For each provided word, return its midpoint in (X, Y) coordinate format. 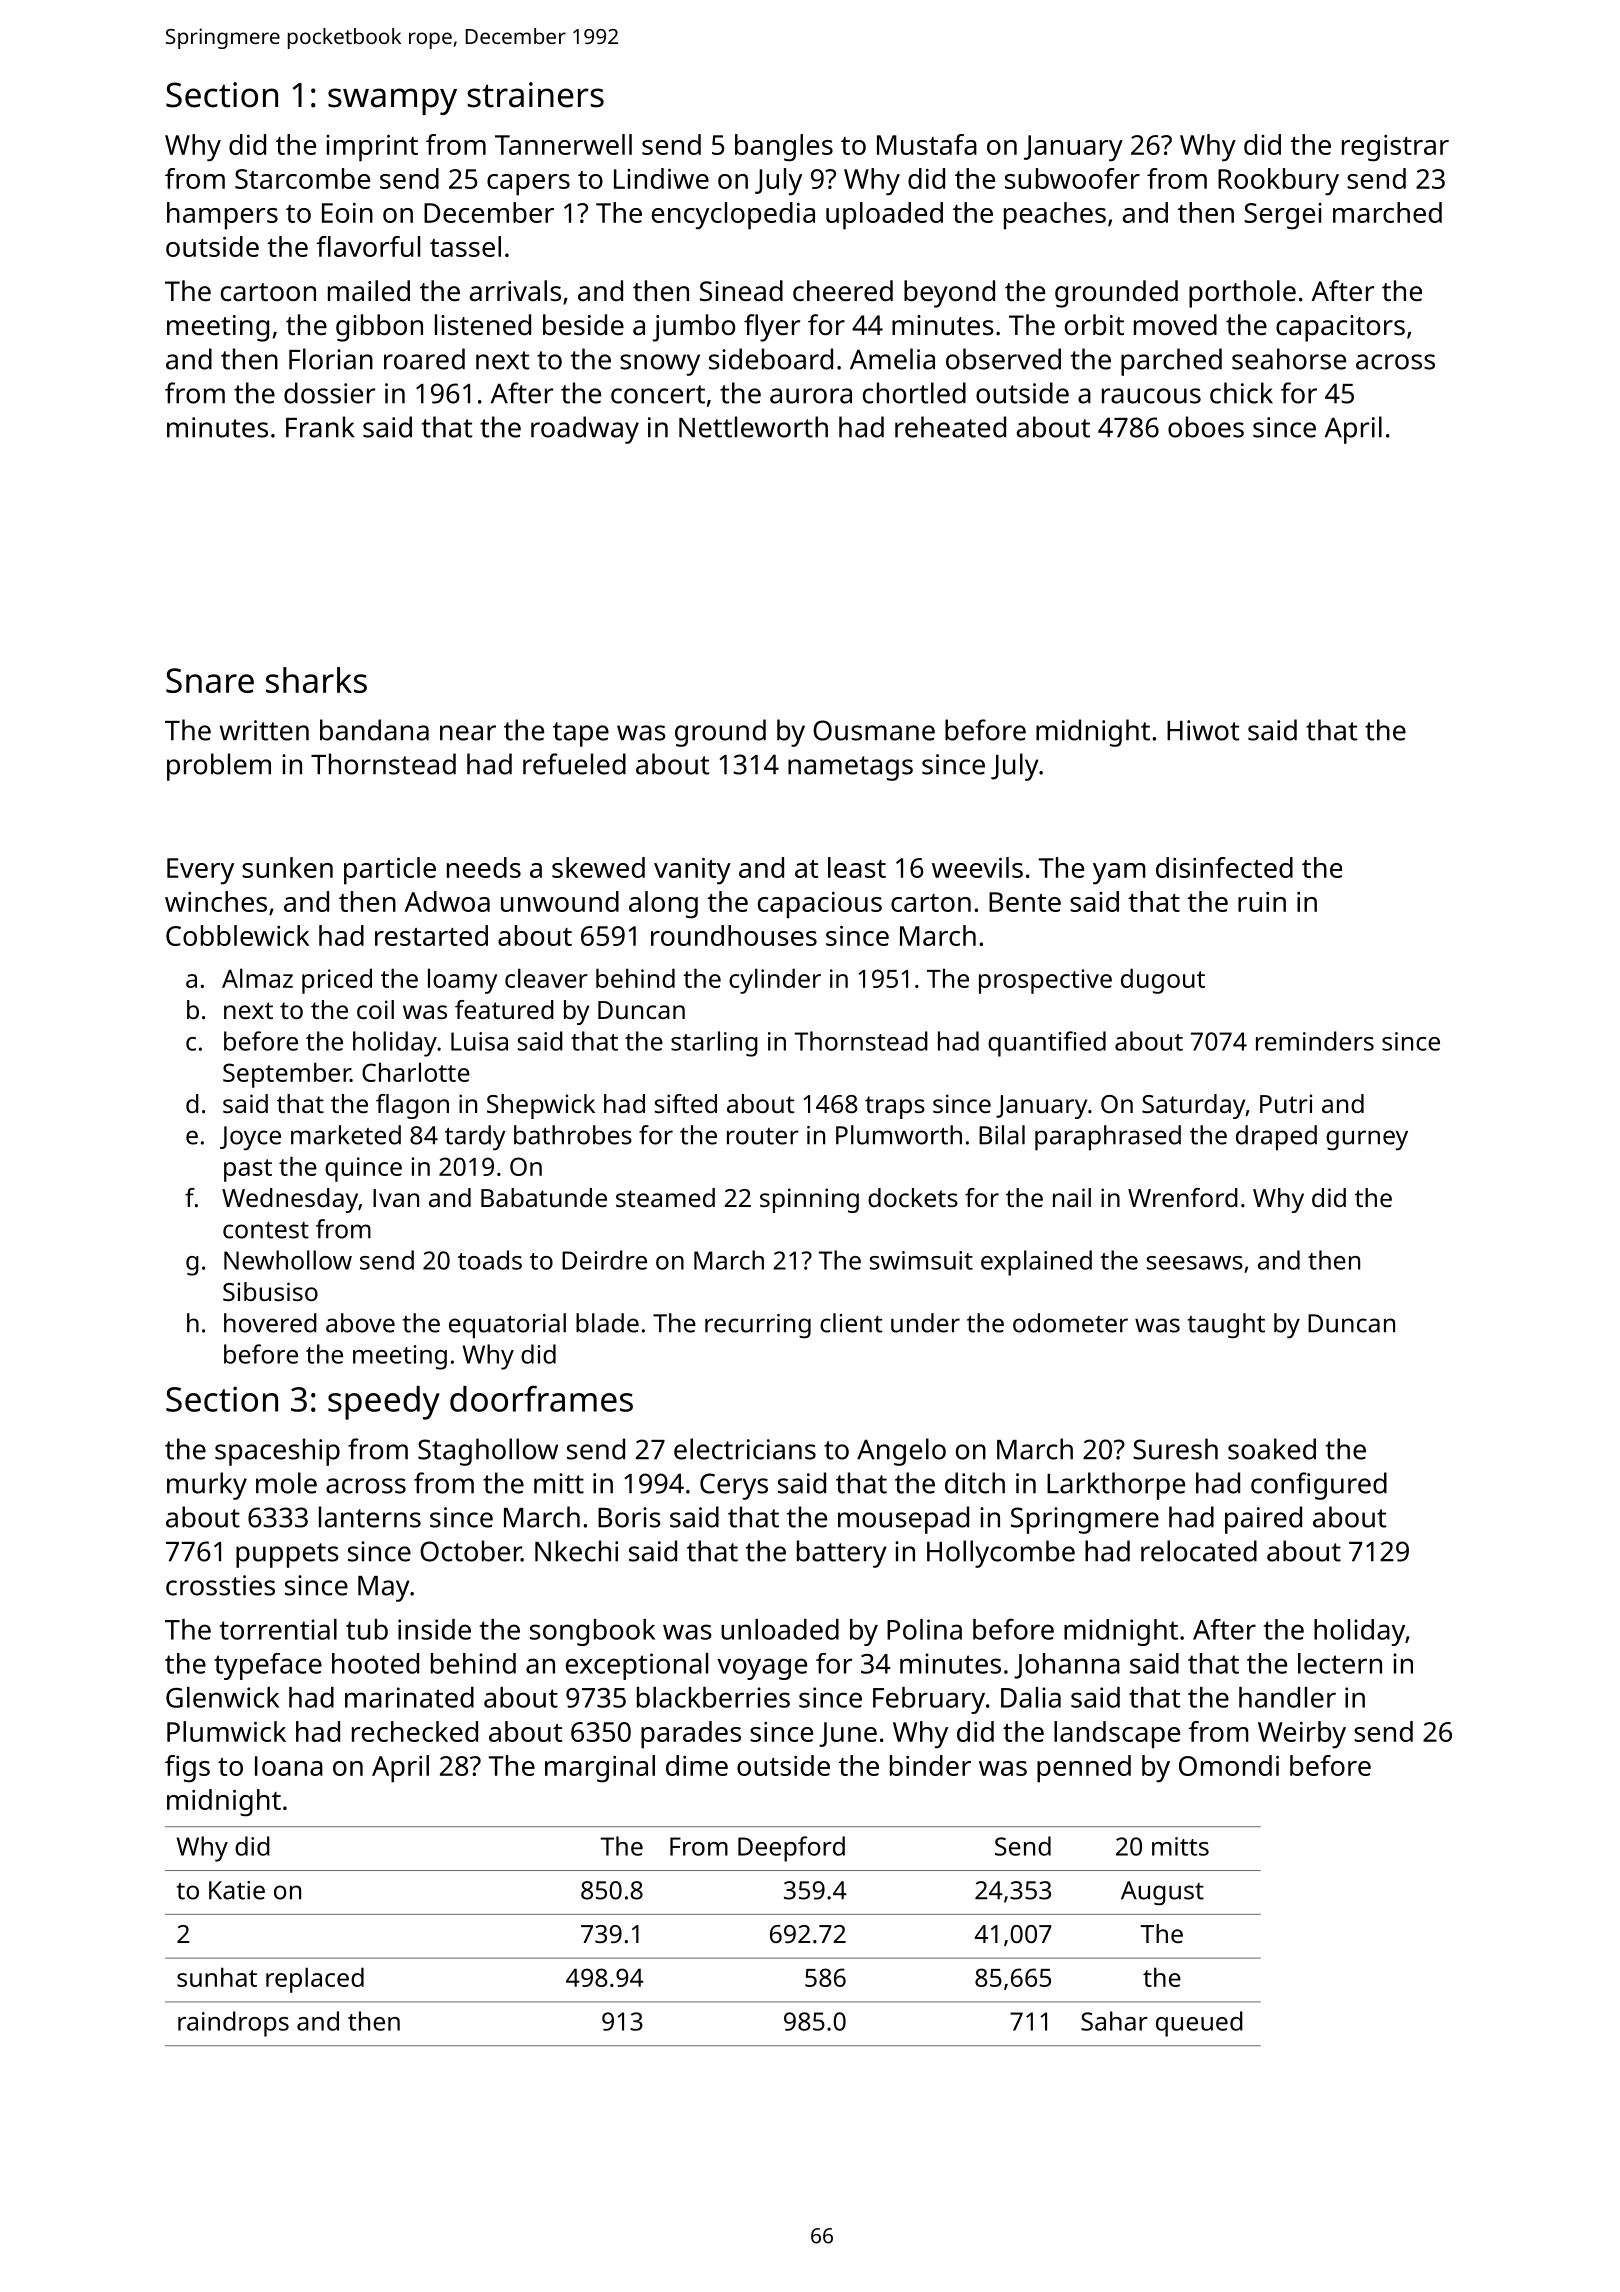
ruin (1262, 902)
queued (1199, 2024)
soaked (1272, 1449)
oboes (1206, 427)
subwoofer (1072, 178)
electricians (745, 1449)
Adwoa (447, 901)
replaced (315, 1980)
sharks (316, 680)
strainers (535, 95)
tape (581, 734)
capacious (820, 905)
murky (207, 1486)
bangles (784, 148)
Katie (237, 1890)
